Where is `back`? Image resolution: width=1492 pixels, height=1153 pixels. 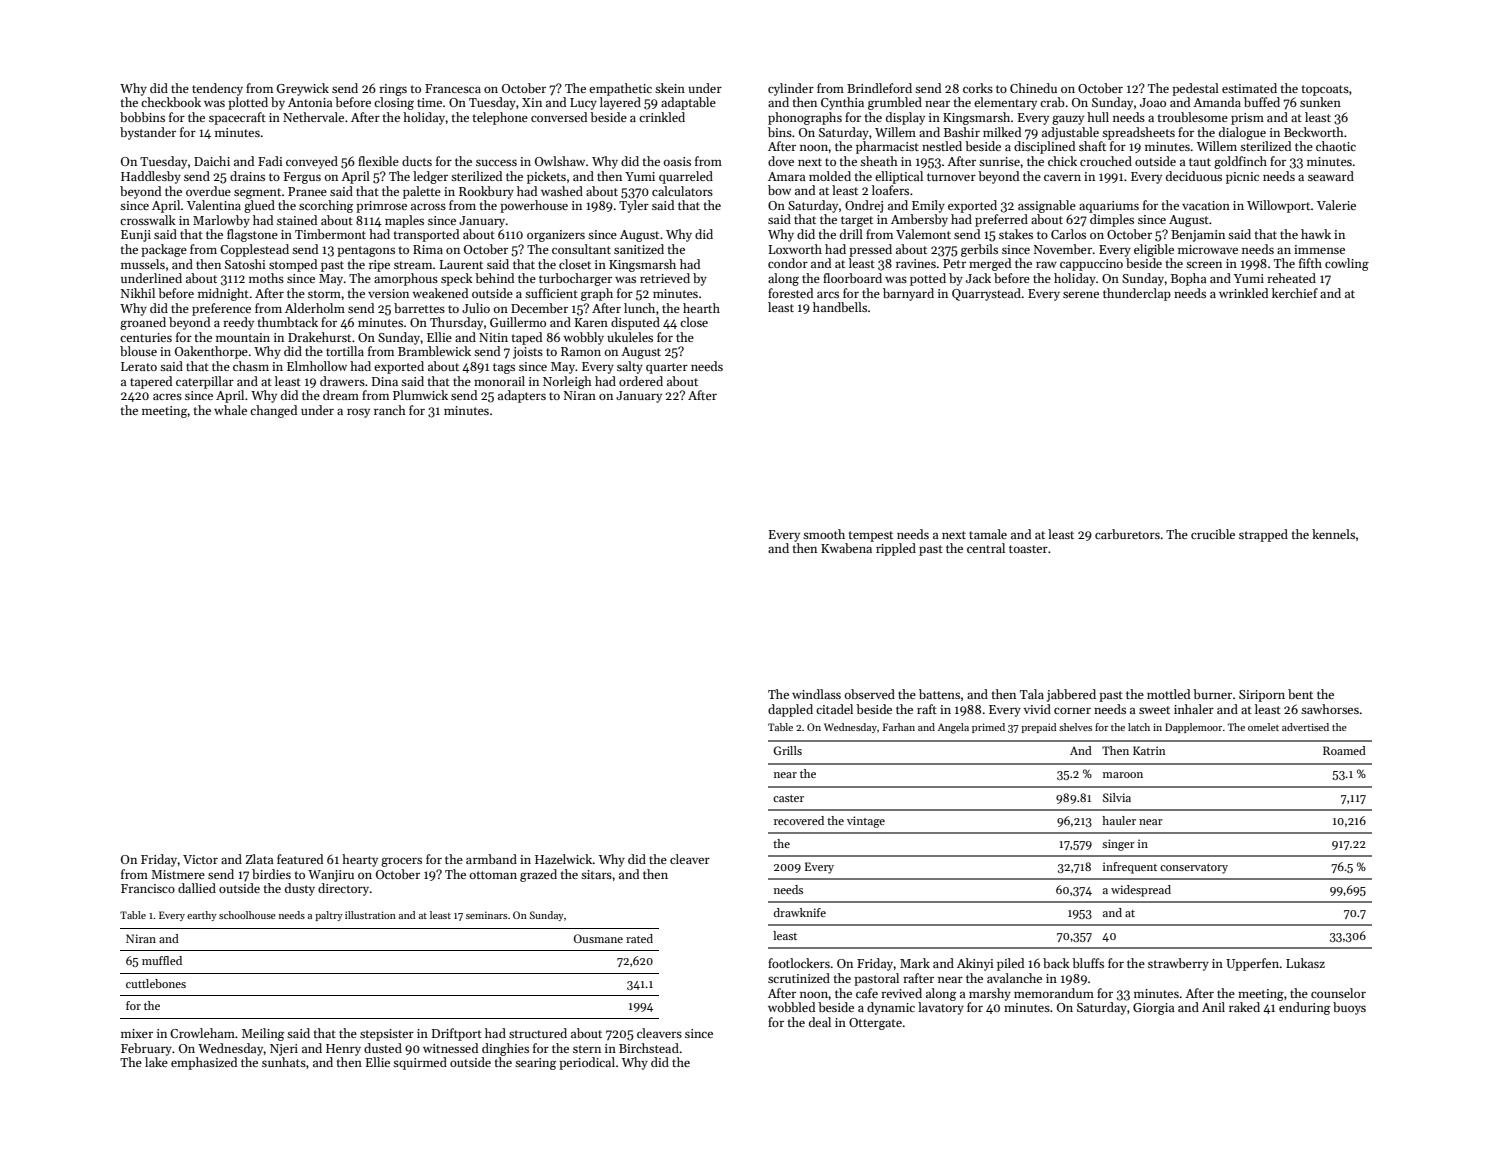
back is located at coordinates (1056, 963).
